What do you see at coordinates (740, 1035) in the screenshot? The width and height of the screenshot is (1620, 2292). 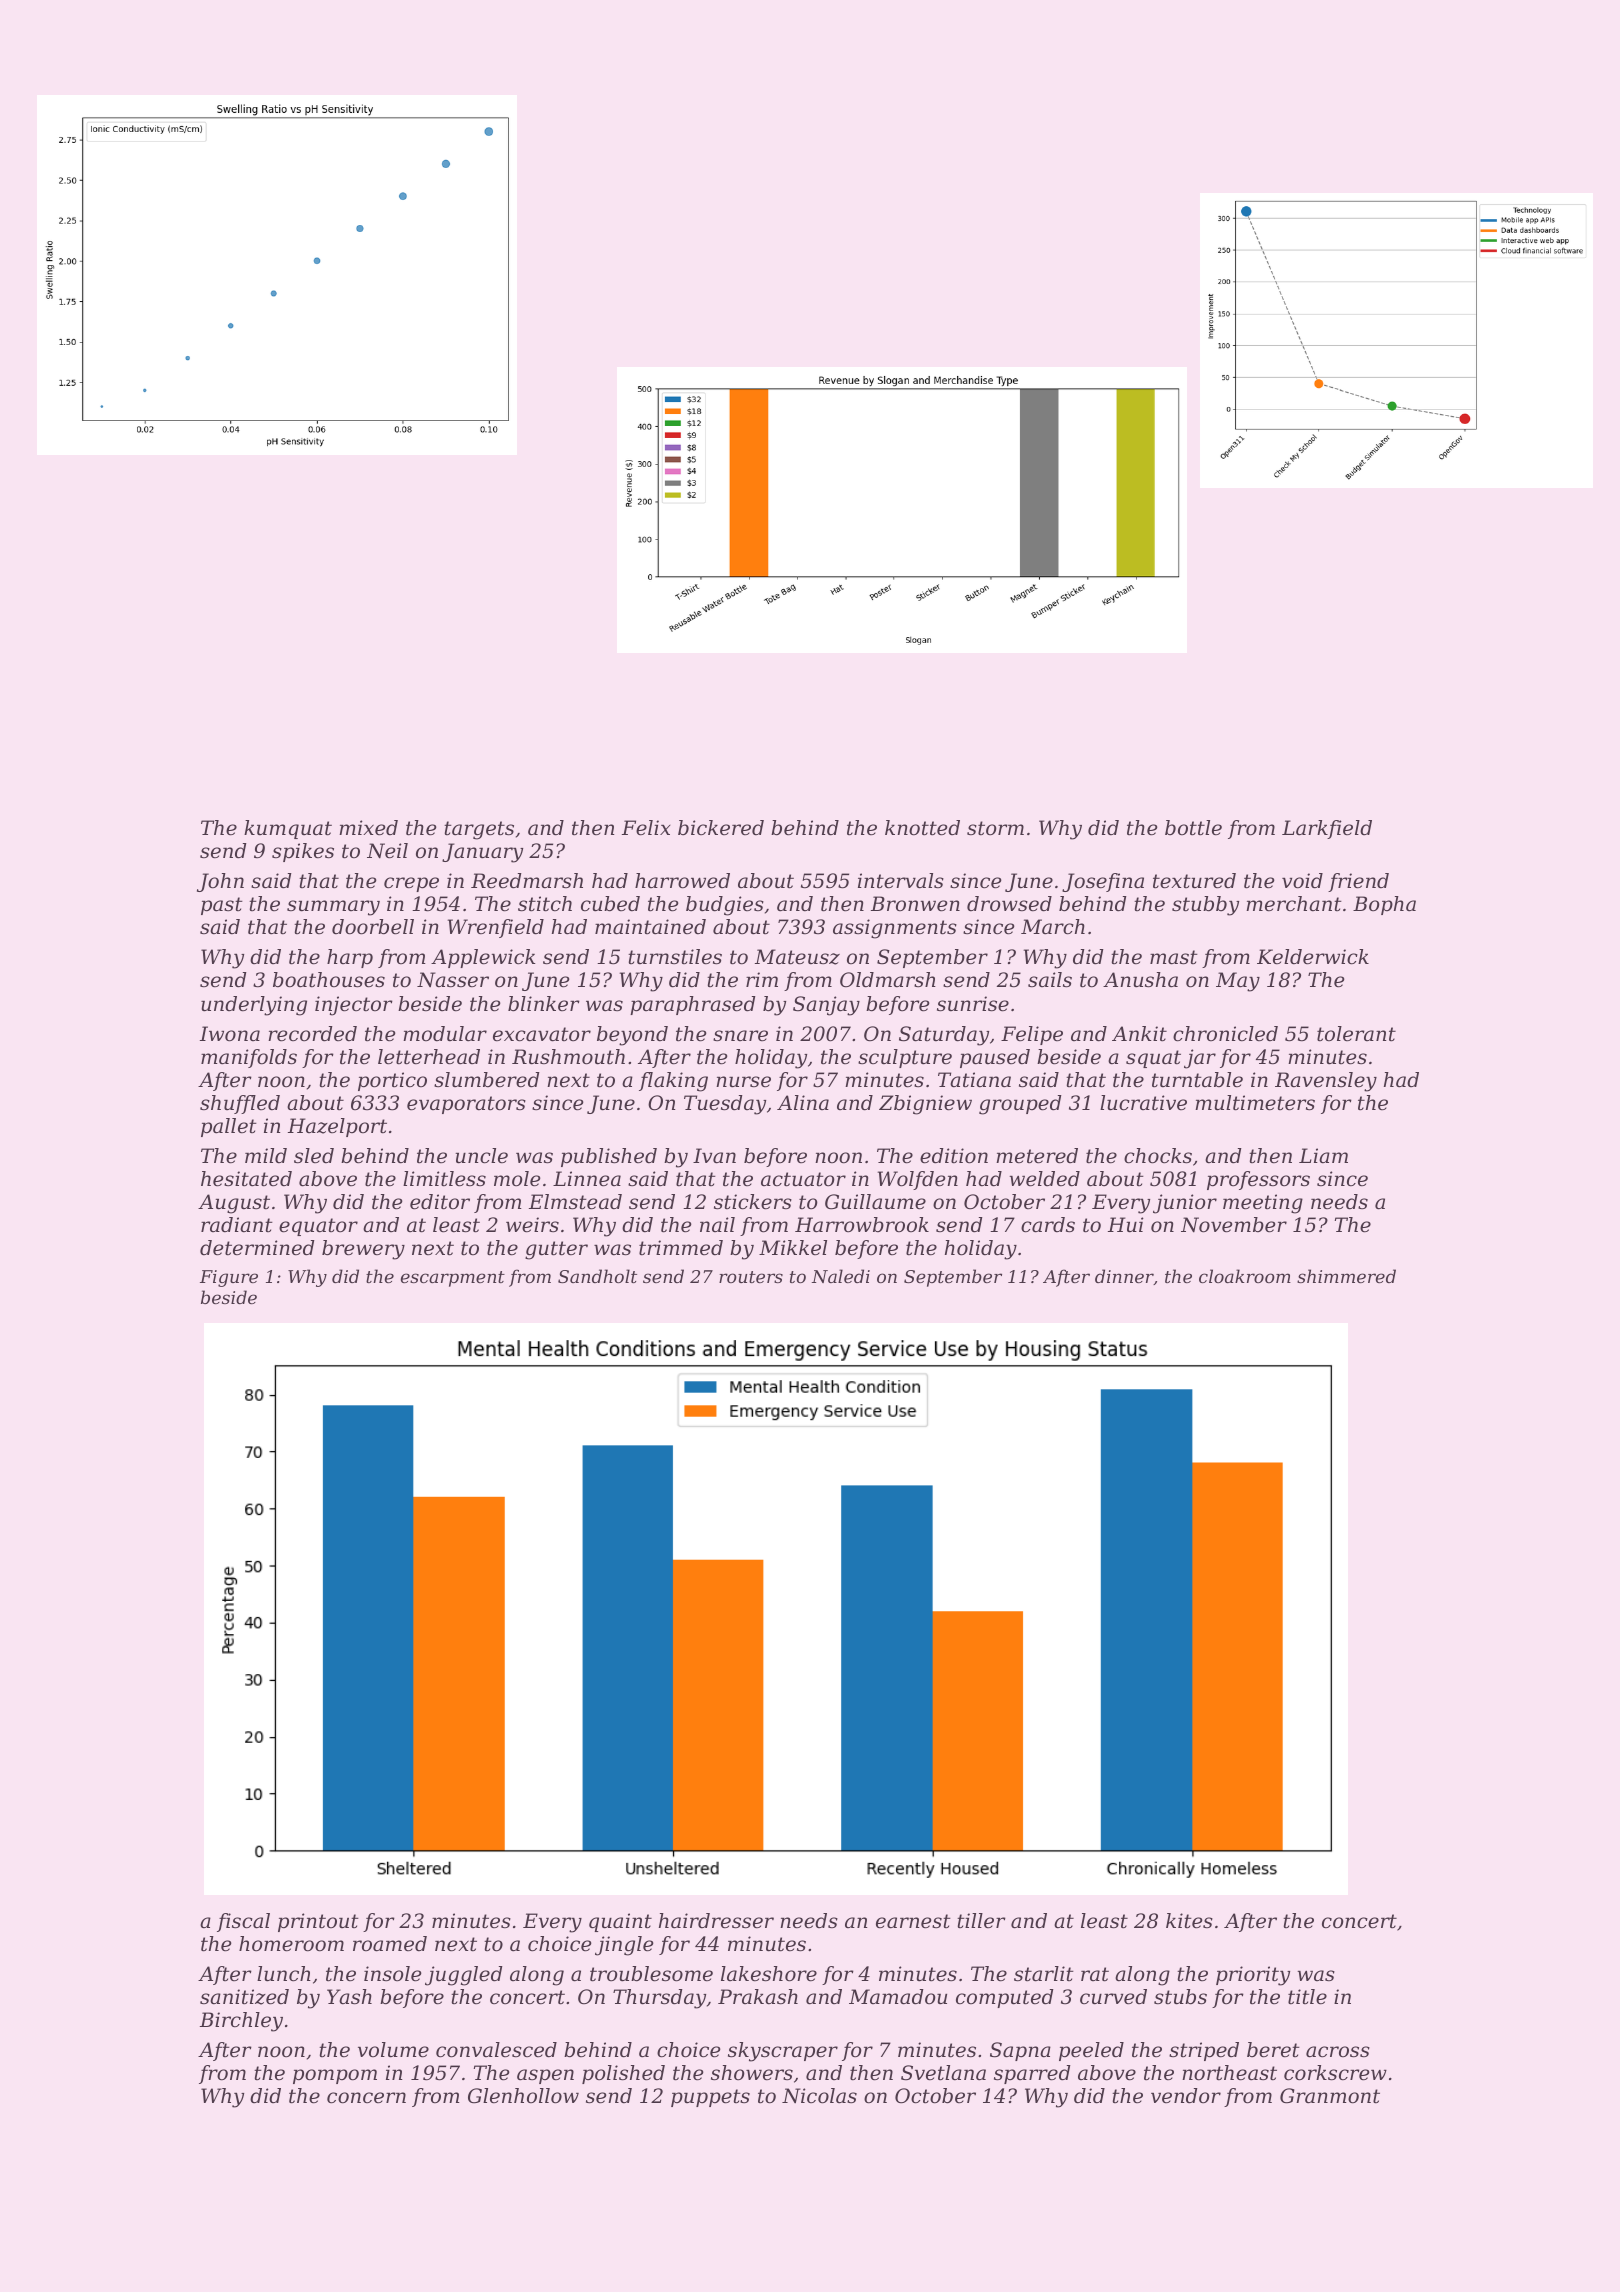 I see `snare` at bounding box center [740, 1035].
